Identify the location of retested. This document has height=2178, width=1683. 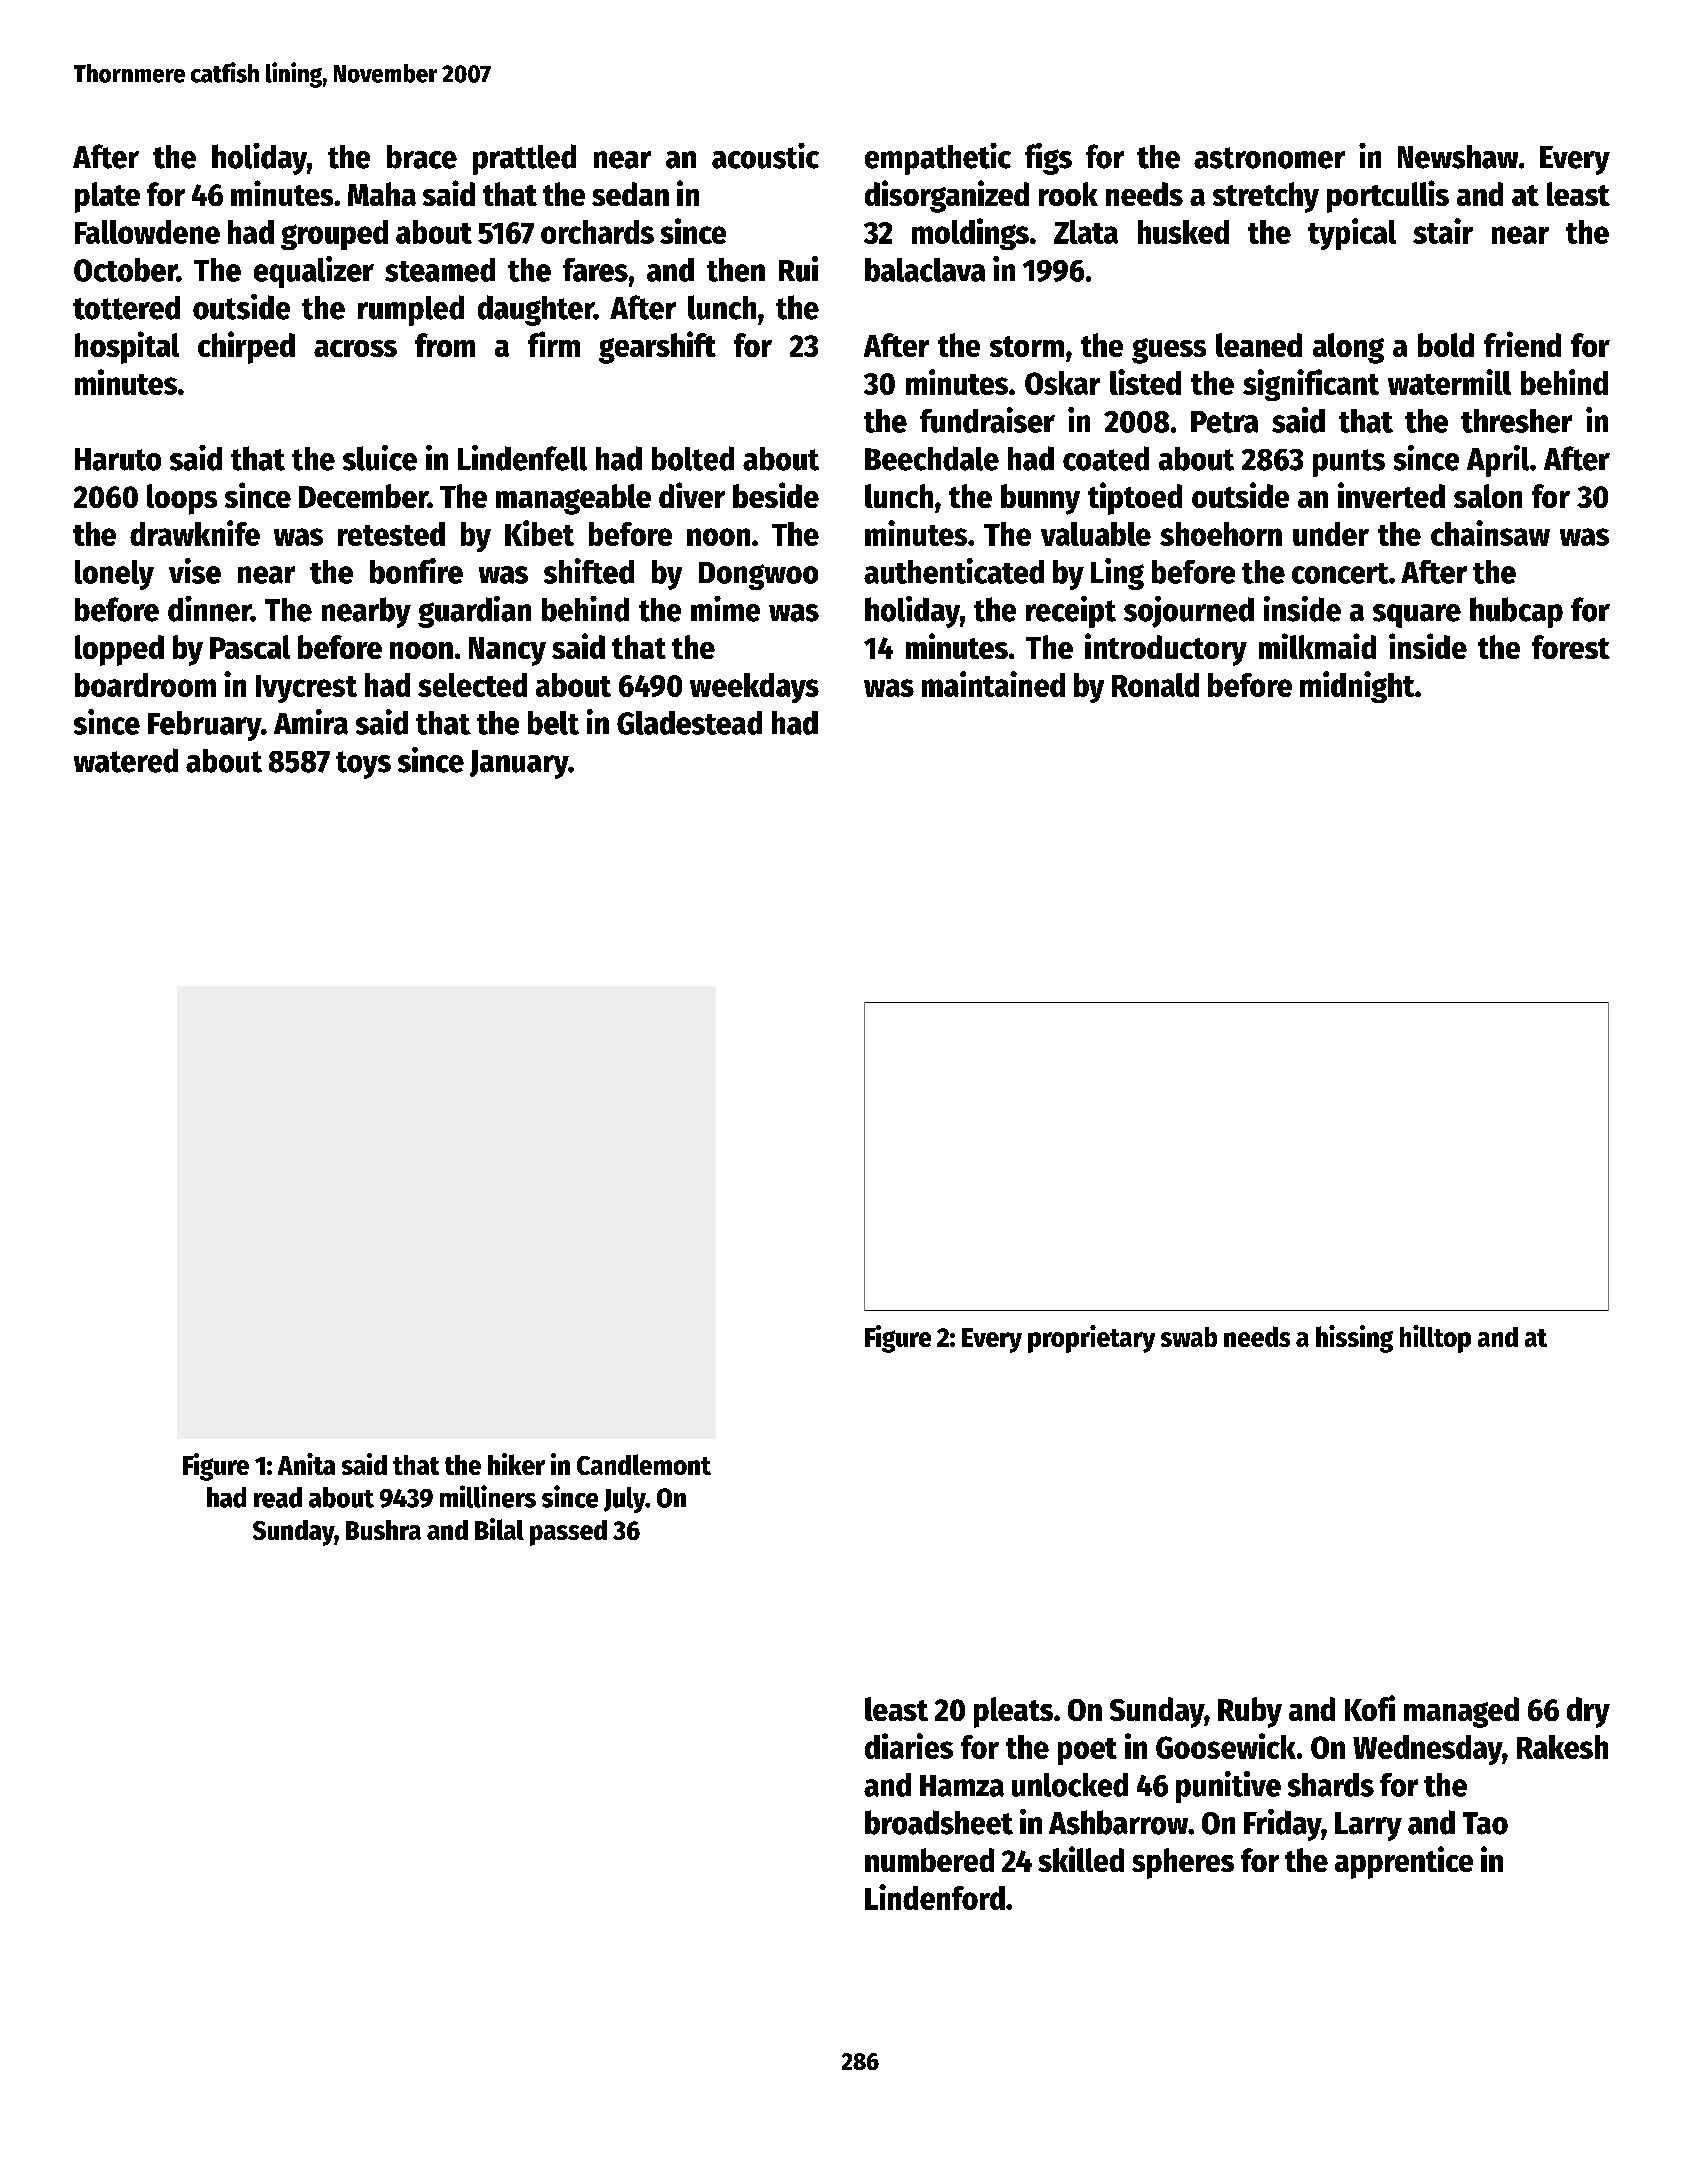
(391, 534).
